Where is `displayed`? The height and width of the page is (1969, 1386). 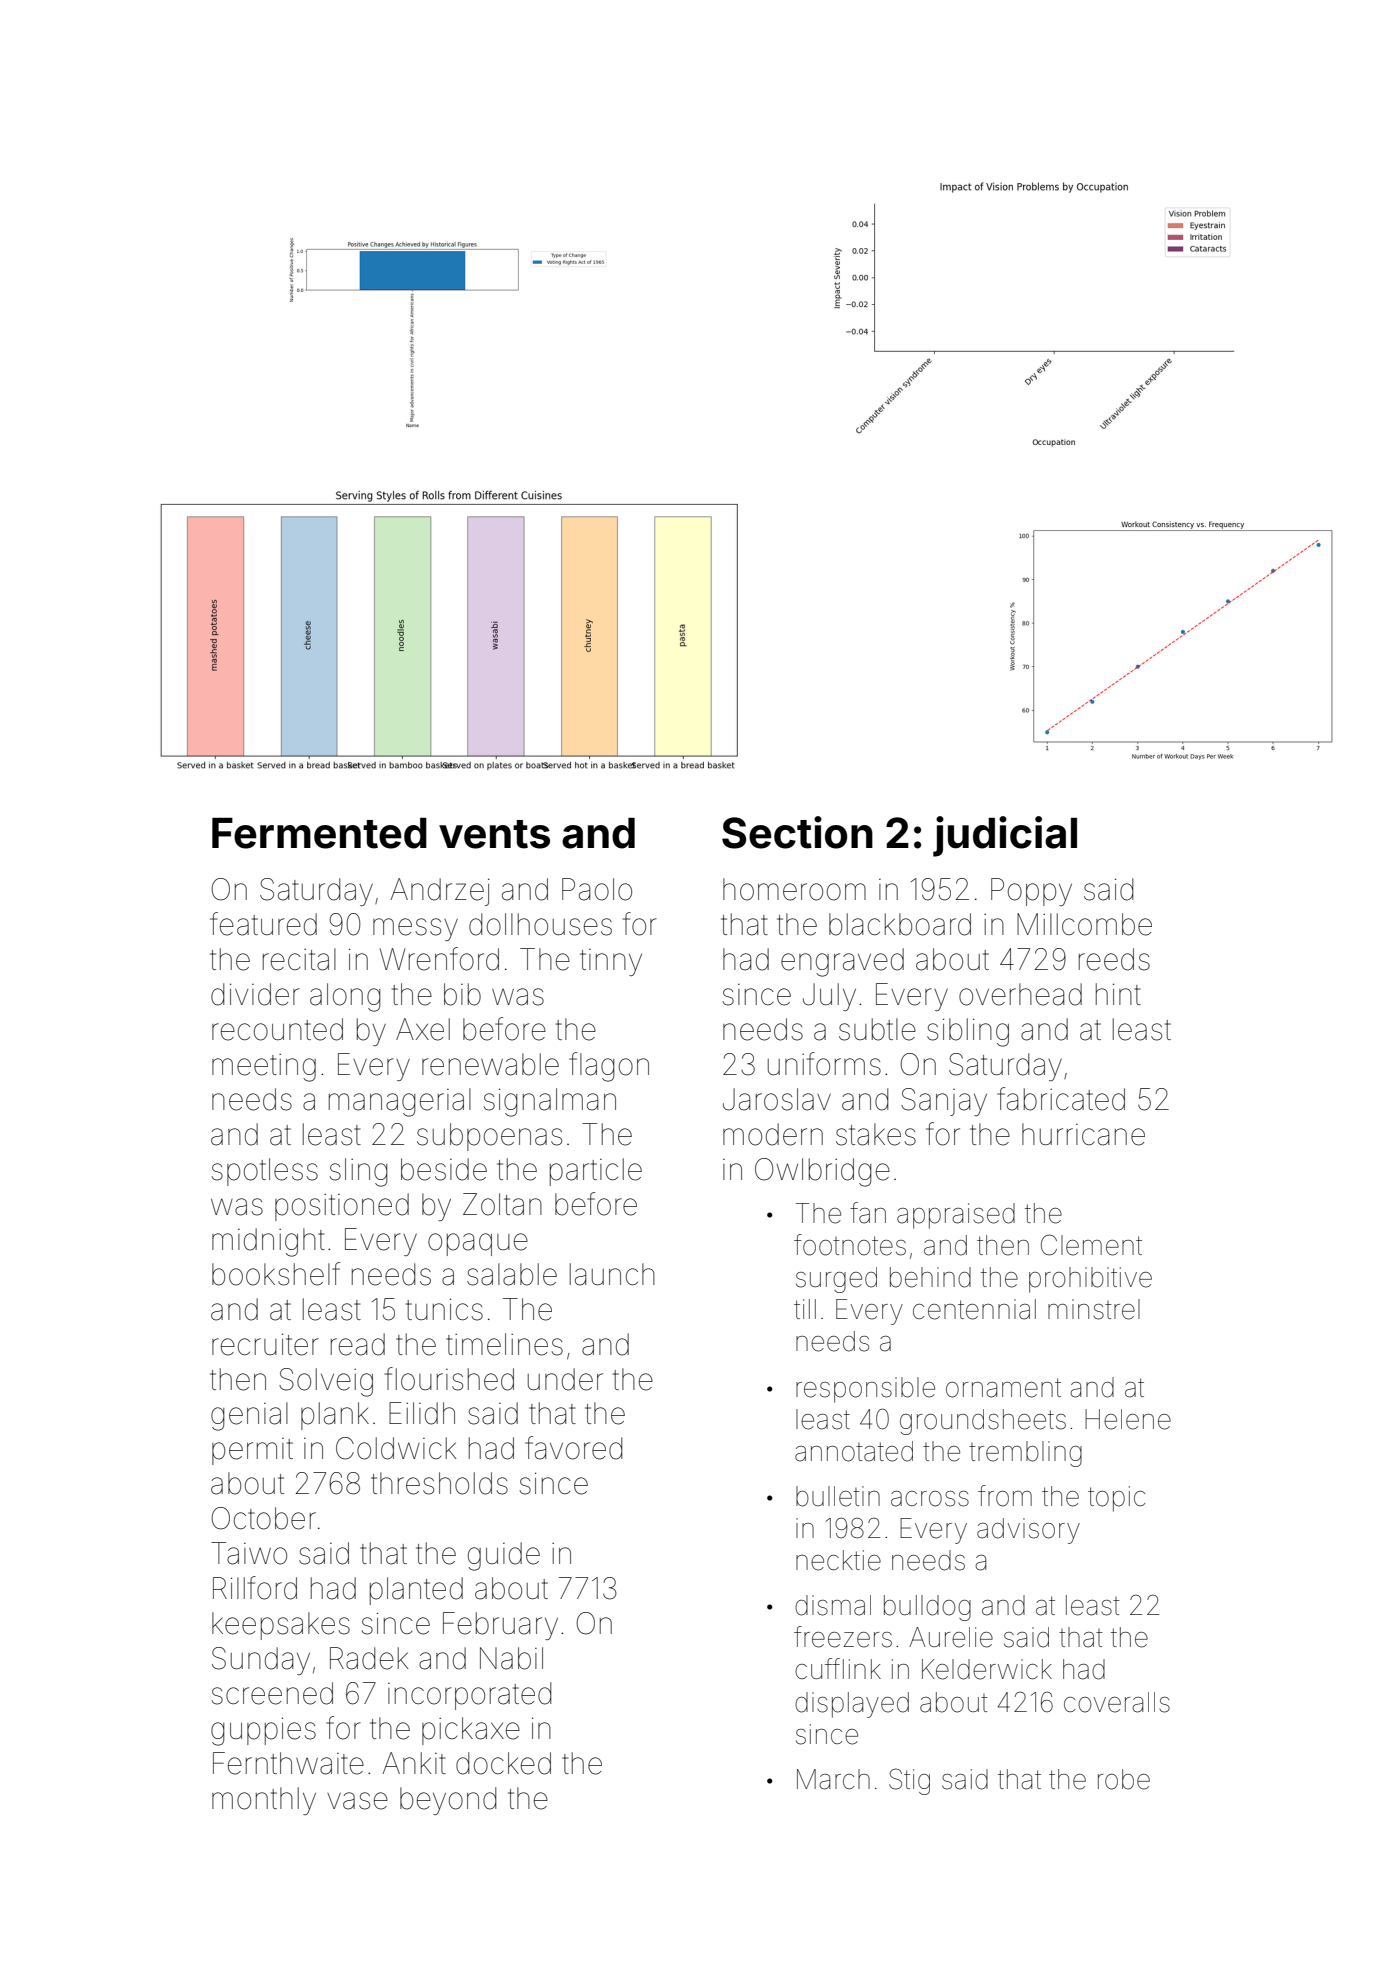 displayed is located at coordinates (852, 1705).
